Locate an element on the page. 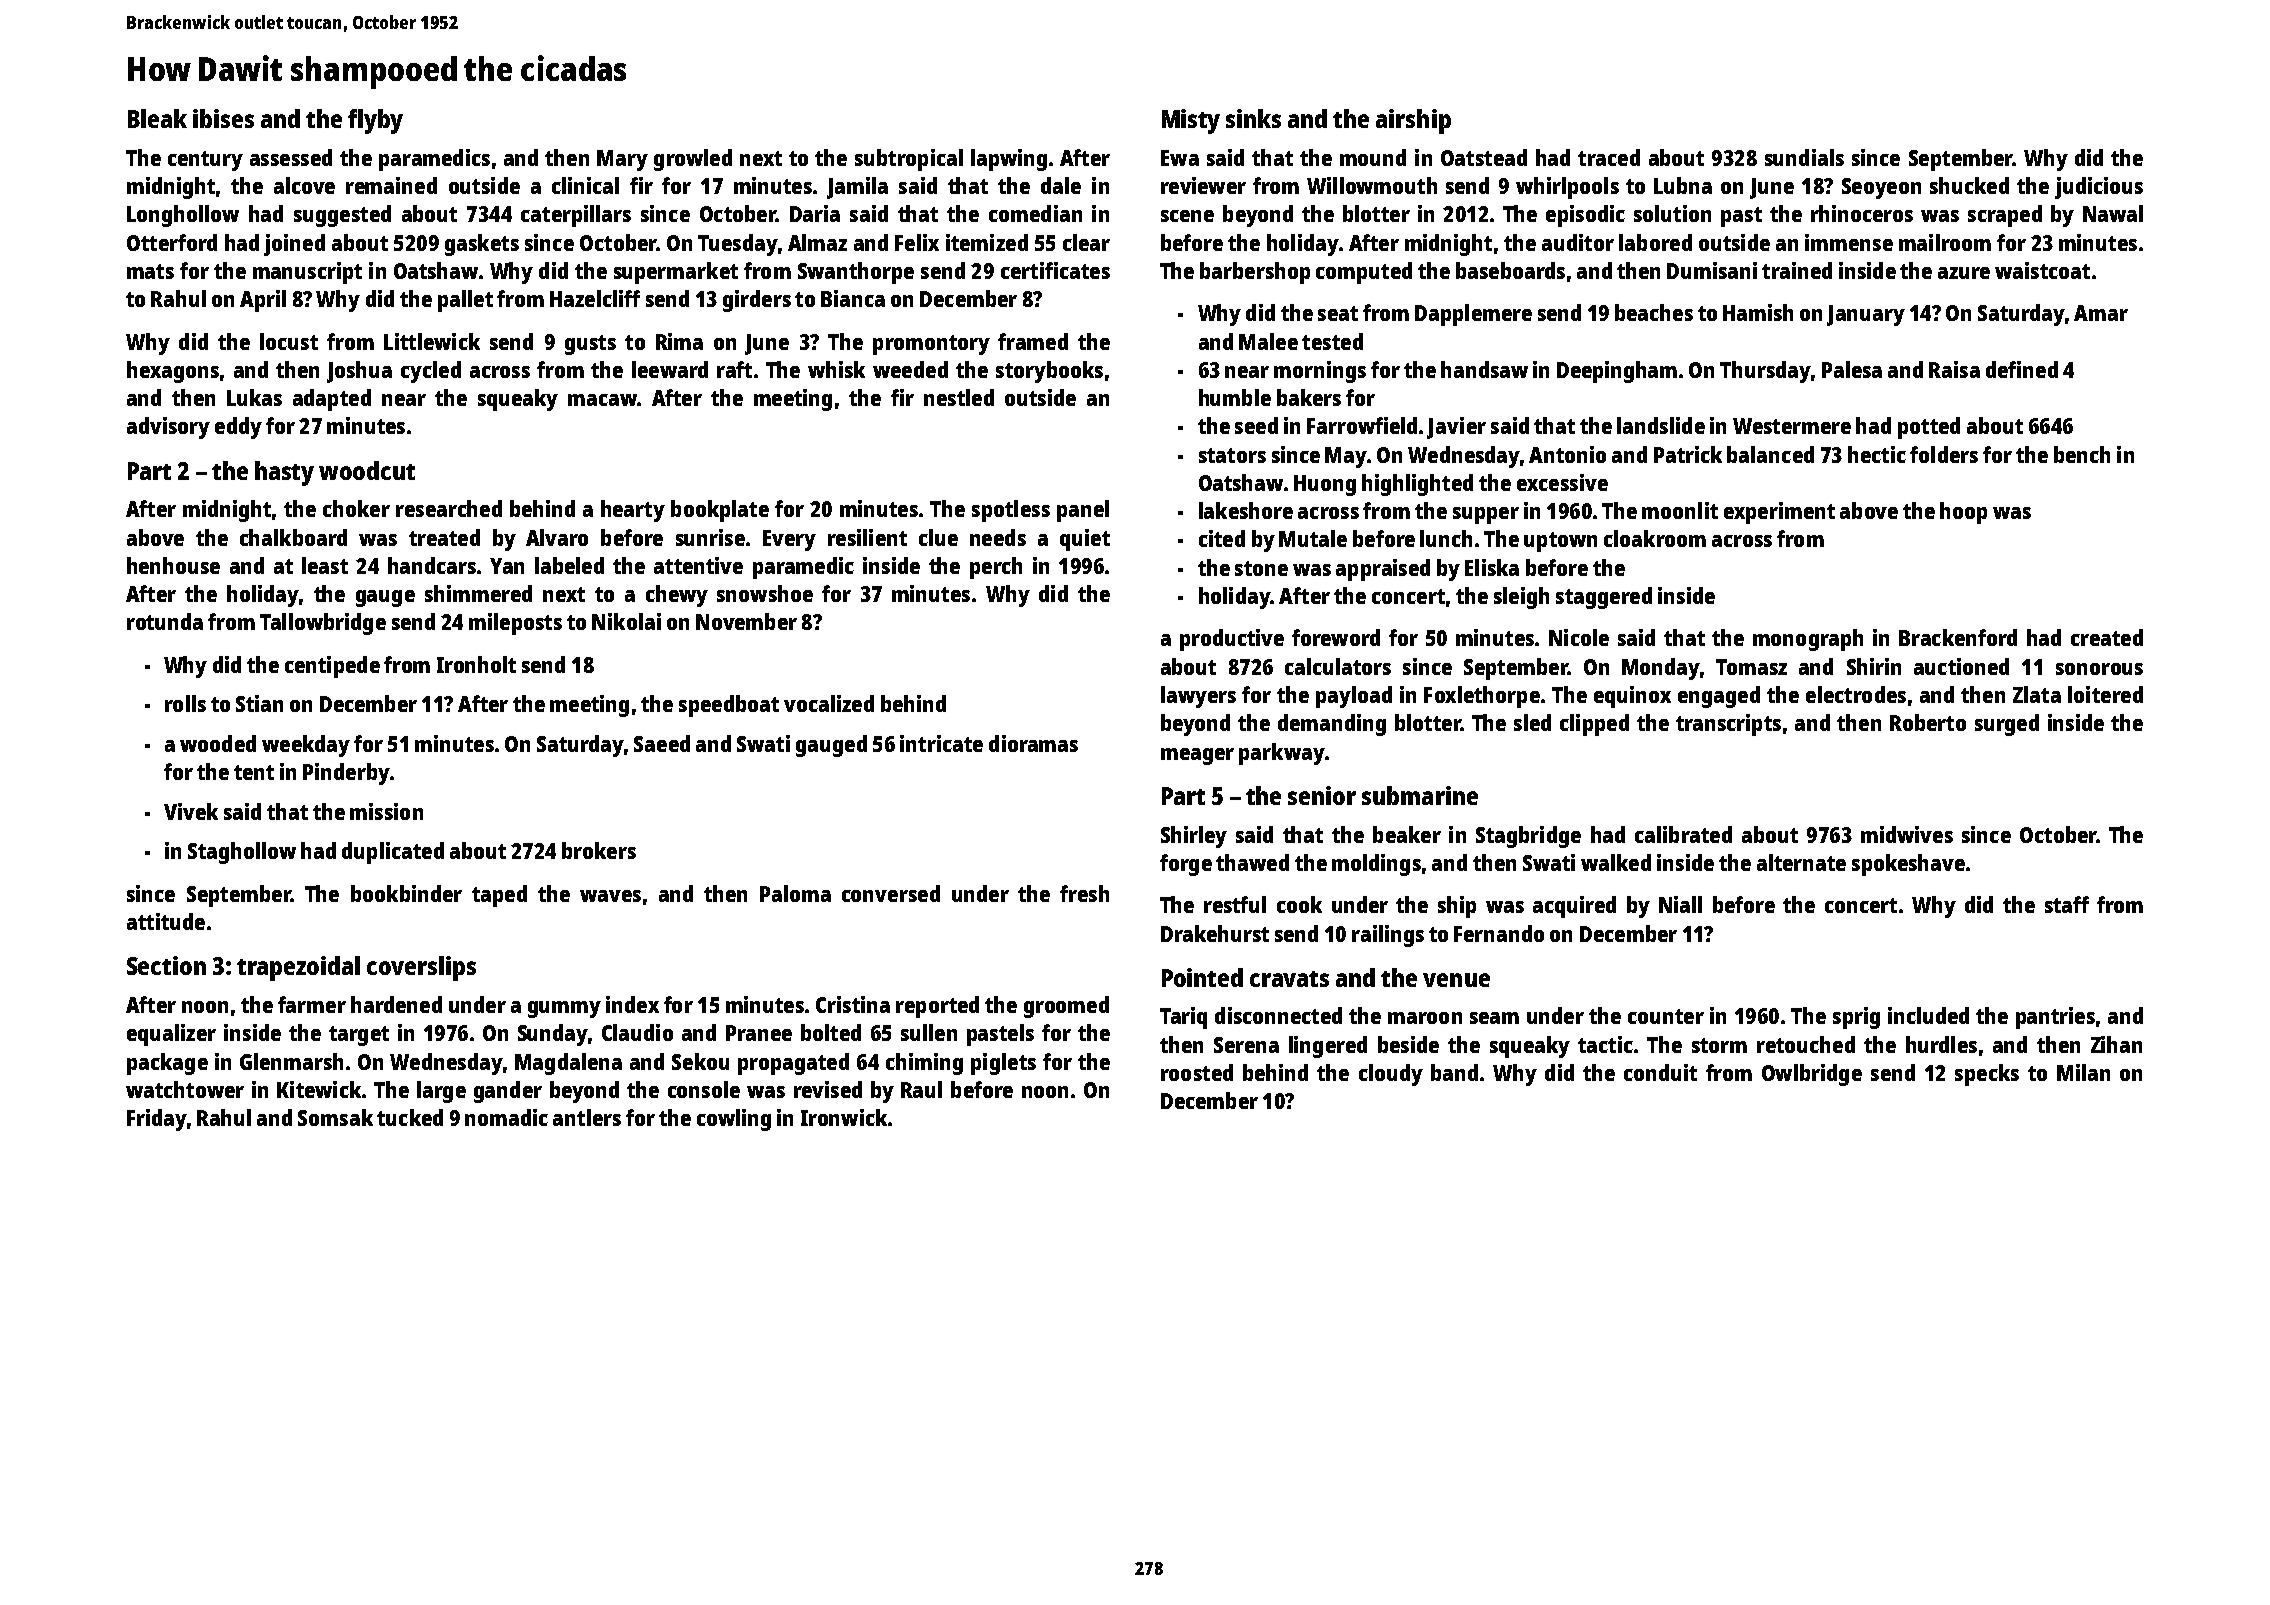 The height and width of the page is (1605, 2270). sundials is located at coordinates (1804, 157).
